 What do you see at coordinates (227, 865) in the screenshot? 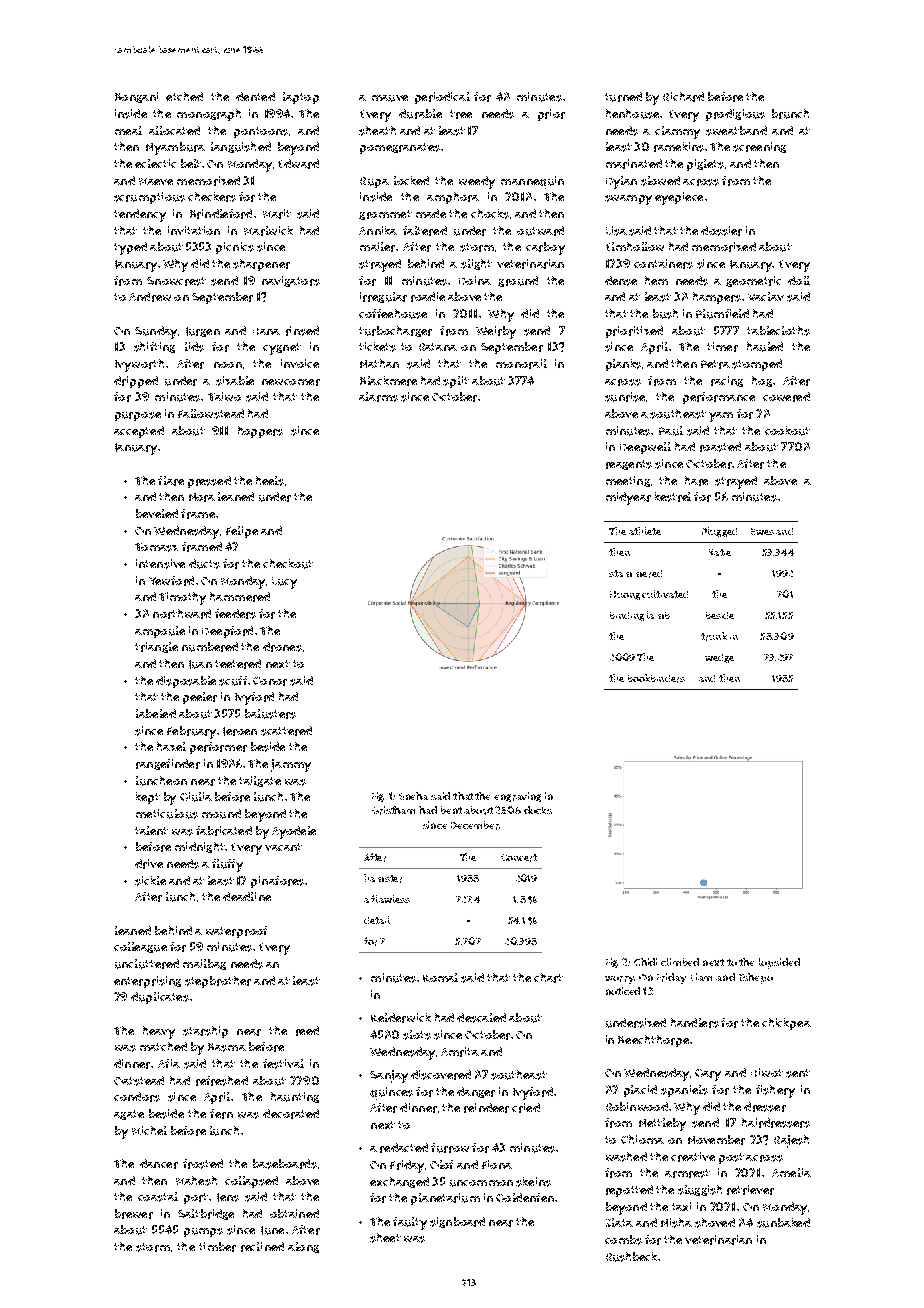
I see `fluffy` at bounding box center [227, 865].
